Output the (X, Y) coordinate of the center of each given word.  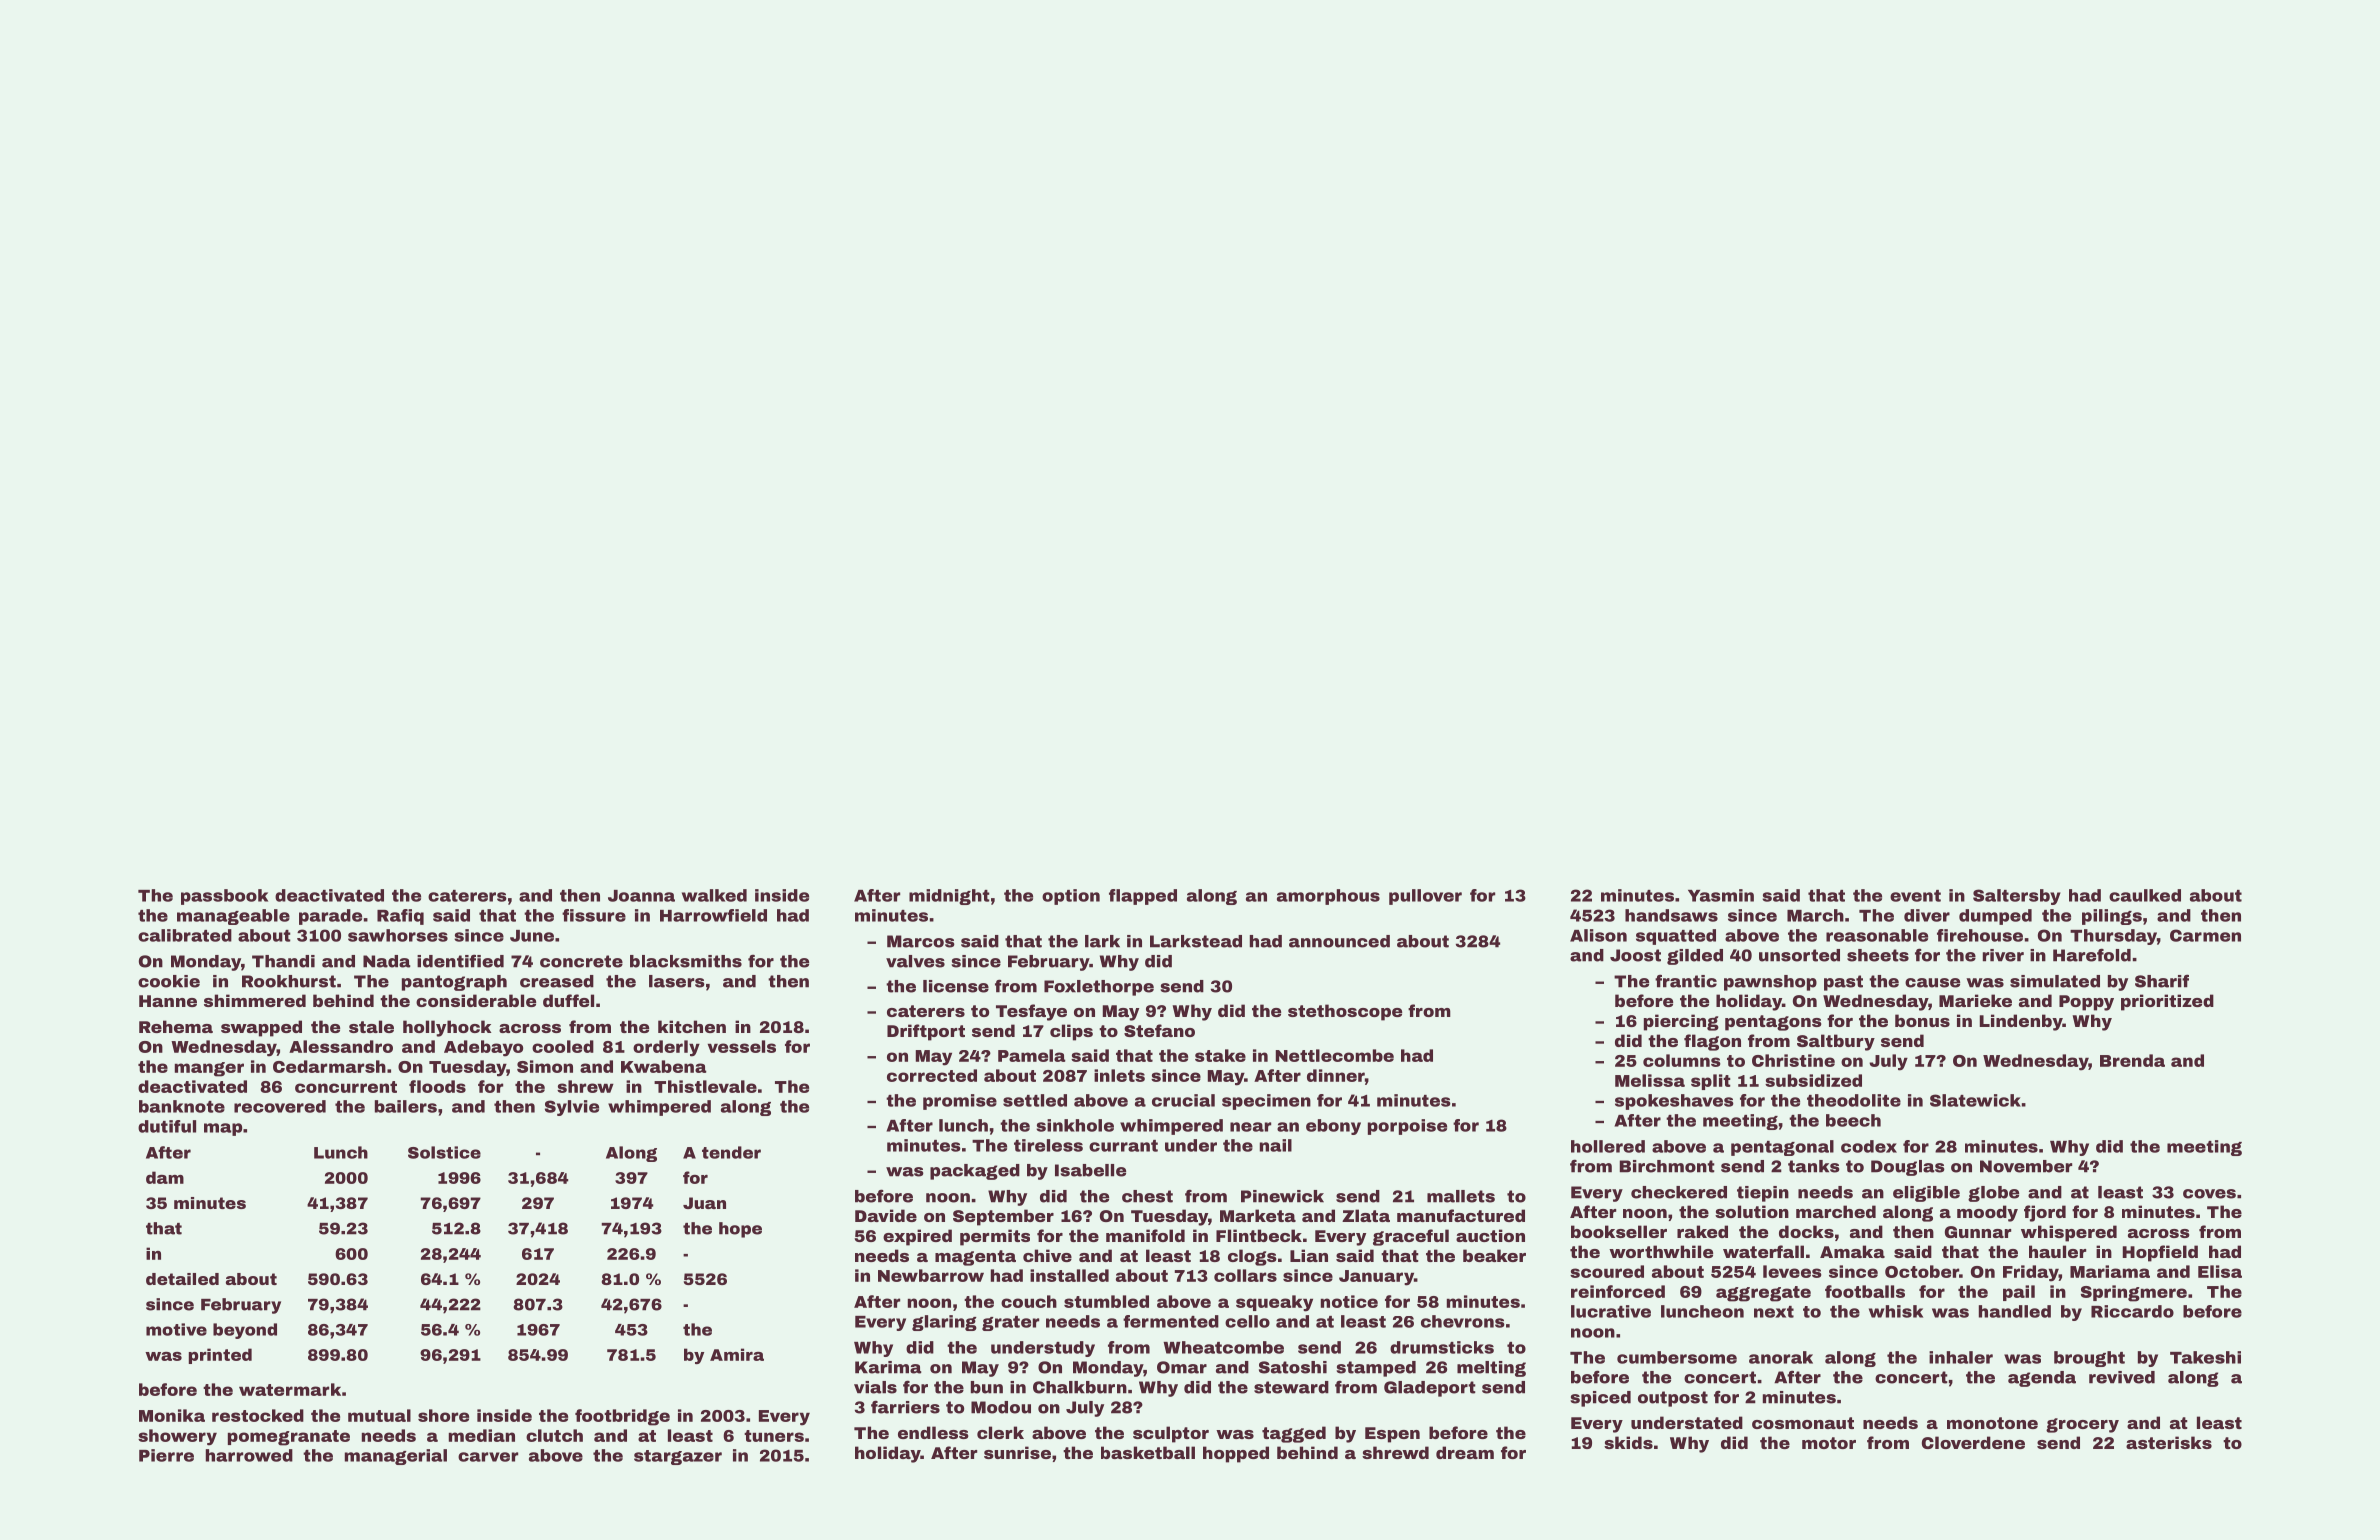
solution (1752, 1211)
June (532, 936)
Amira (737, 1354)
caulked (2145, 895)
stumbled (1106, 1301)
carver (488, 1457)
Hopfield (2160, 1253)
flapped (1143, 897)
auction (1490, 1235)
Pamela (1032, 1055)
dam (165, 1177)
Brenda (2132, 1060)
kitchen (692, 1026)
